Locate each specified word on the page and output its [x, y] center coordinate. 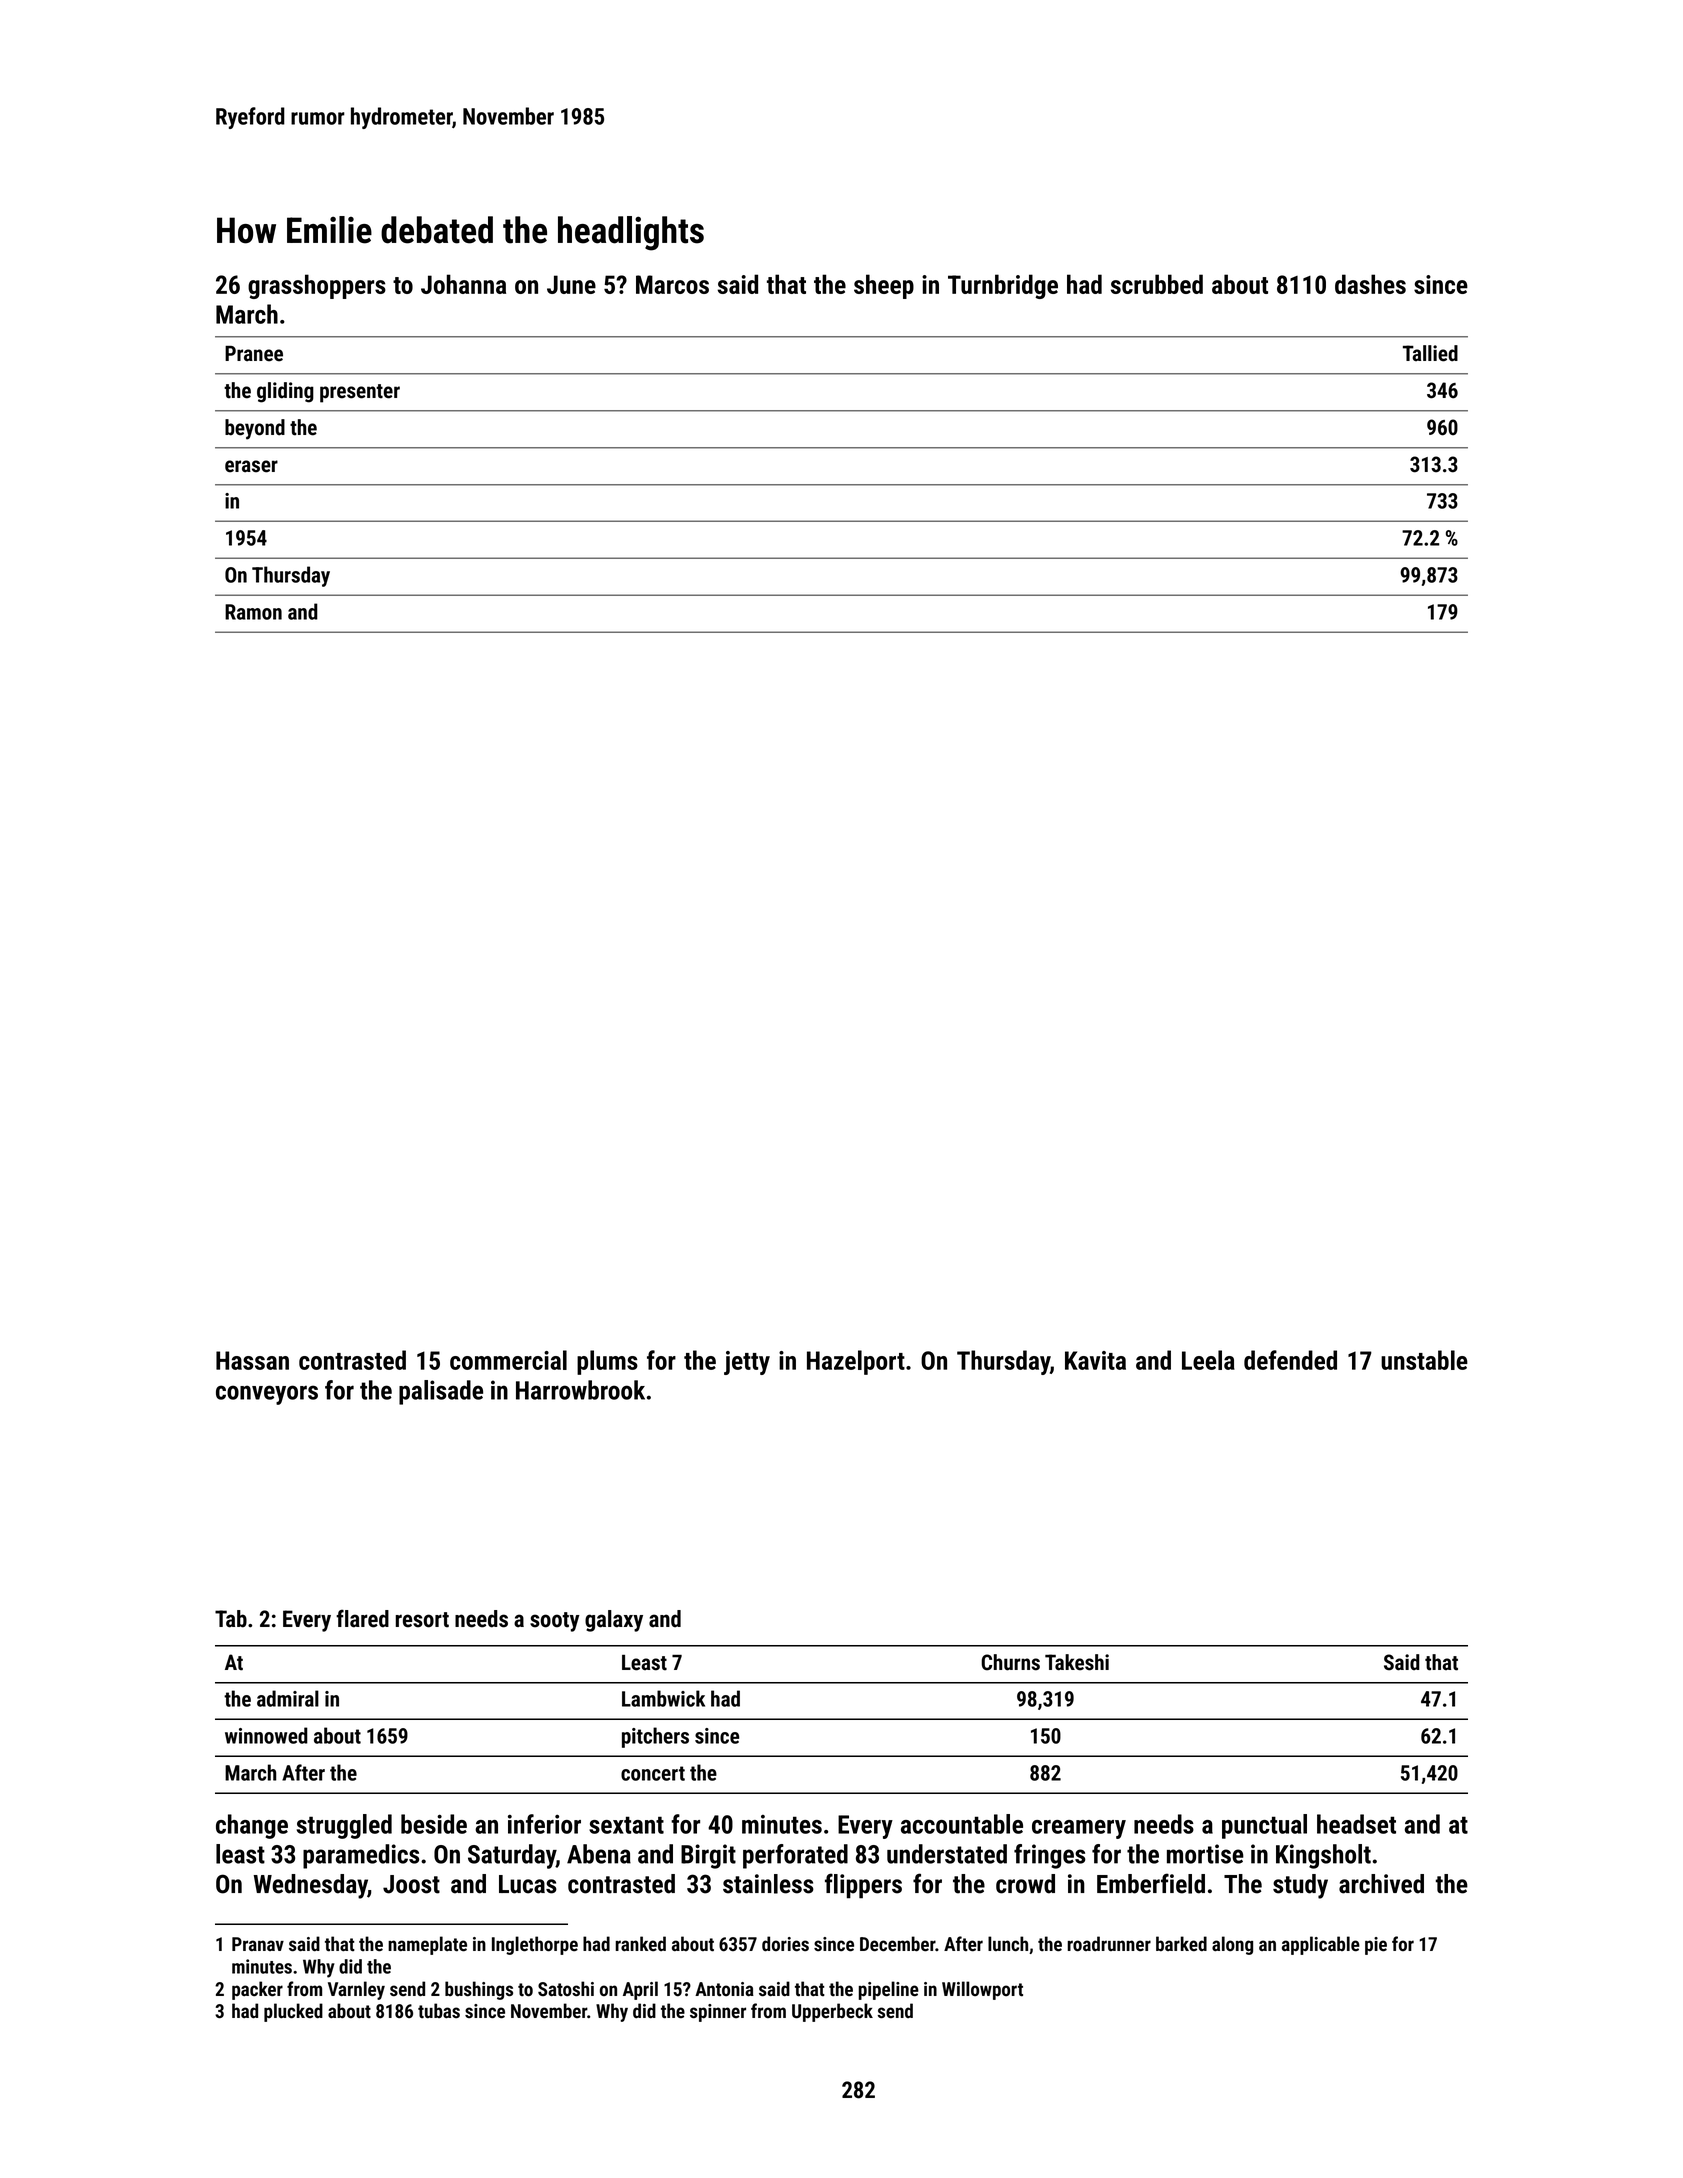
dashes [1370, 284]
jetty [747, 1363]
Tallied [1430, 353]
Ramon [253, 612]
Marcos [672, 284]
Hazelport [856, 1362]
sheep [884, 286]
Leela [1208, 1360]
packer [257, 1990]
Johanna [463, 284]
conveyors [267, 1395]
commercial [508, 1360]
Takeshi [1077, 1662]
